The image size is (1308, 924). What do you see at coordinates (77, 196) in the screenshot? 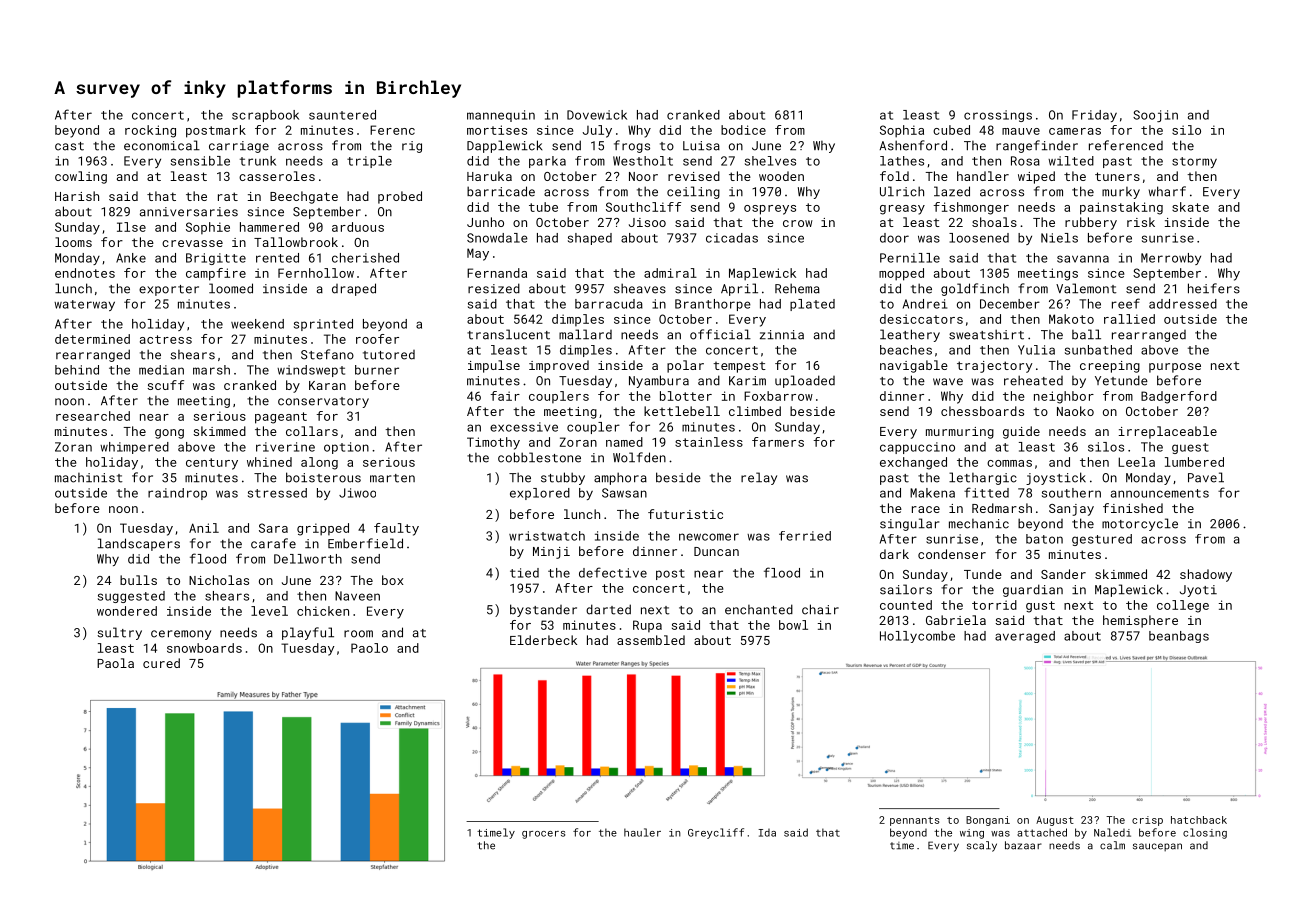
I see `Harish` at bounding box center [77, 196].
